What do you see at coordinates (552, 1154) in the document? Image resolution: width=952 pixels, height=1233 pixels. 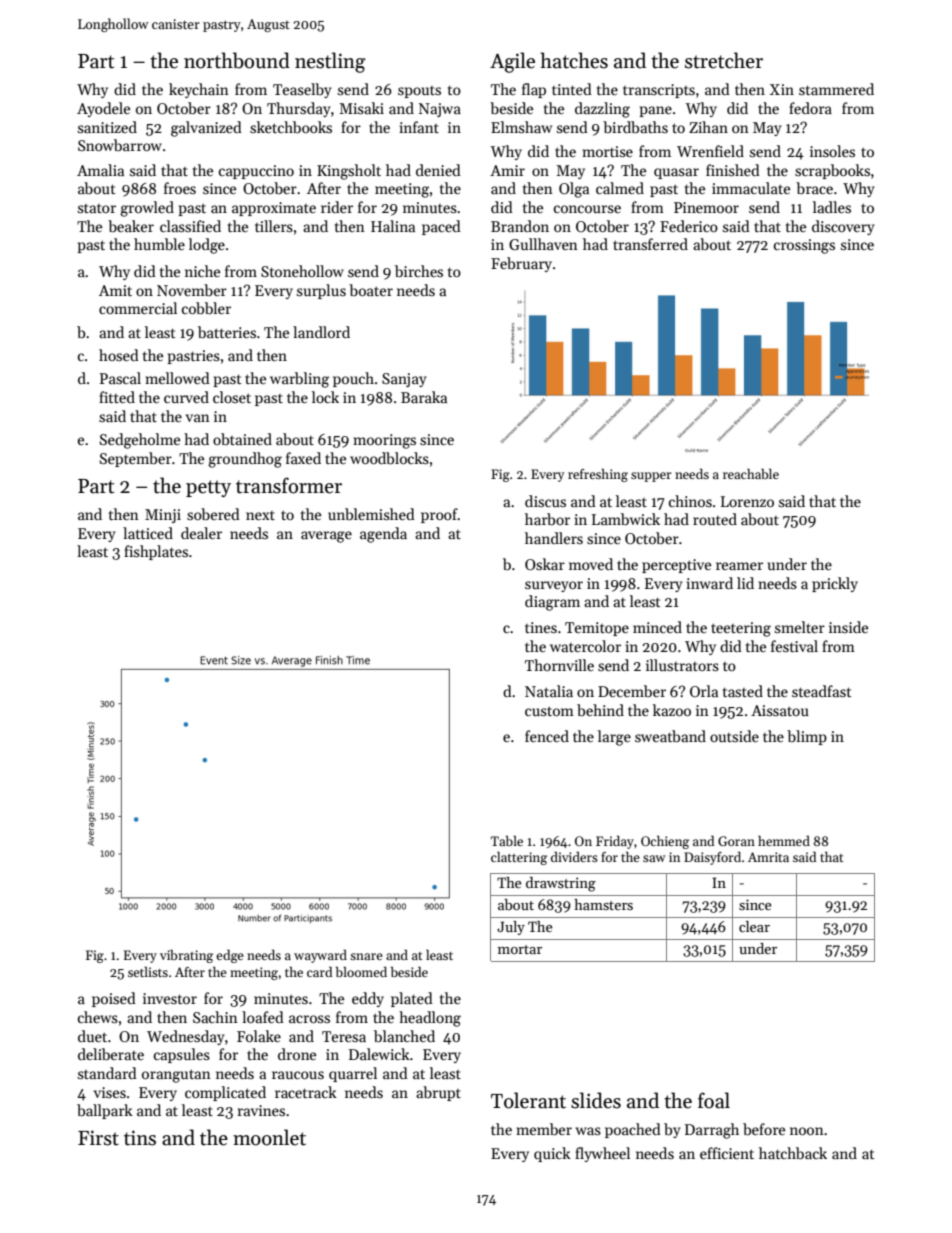 I see `quick` at bounding box center [552, 1154].
